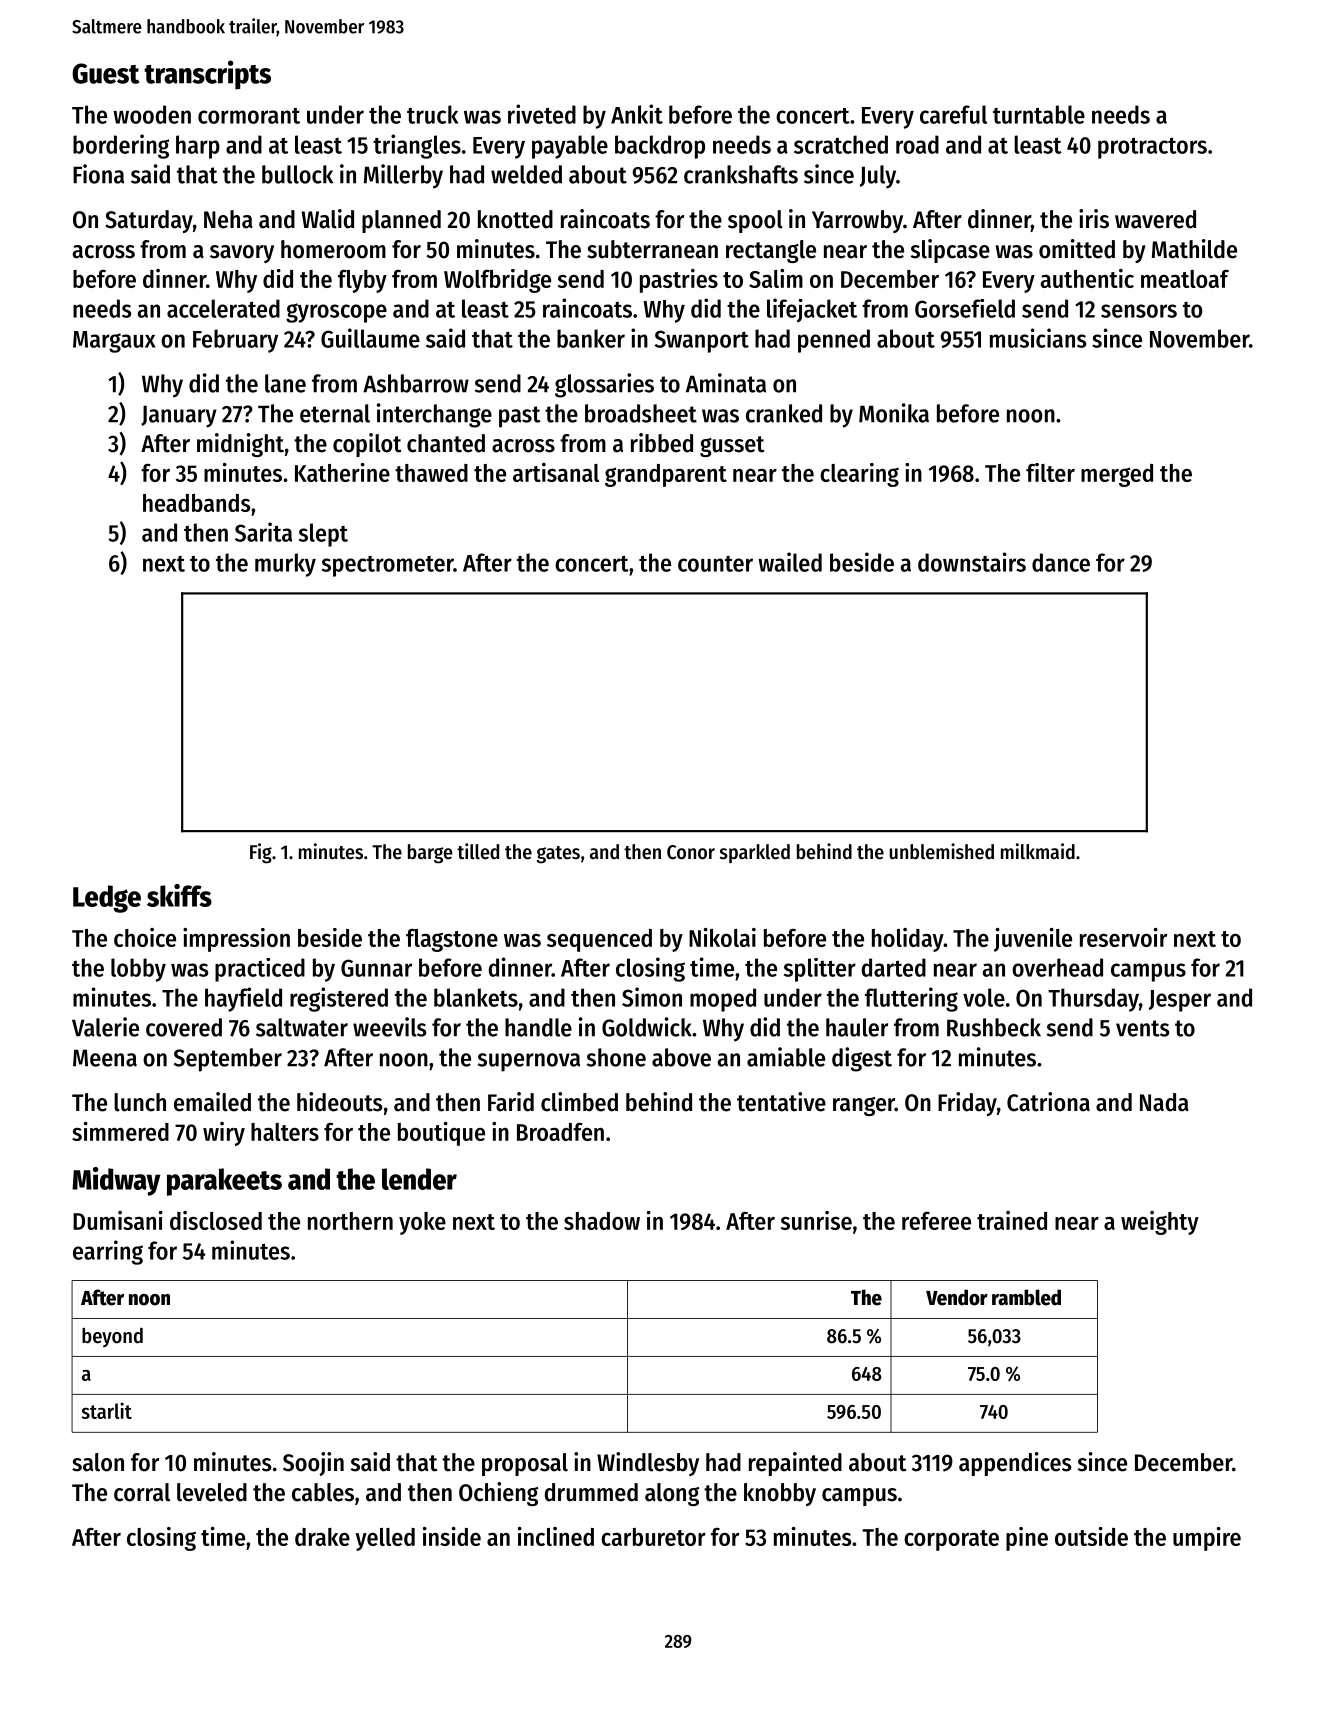  Describe the element at coordinates (207, 75) in the screenshot. I see `transcripts` at that location.
